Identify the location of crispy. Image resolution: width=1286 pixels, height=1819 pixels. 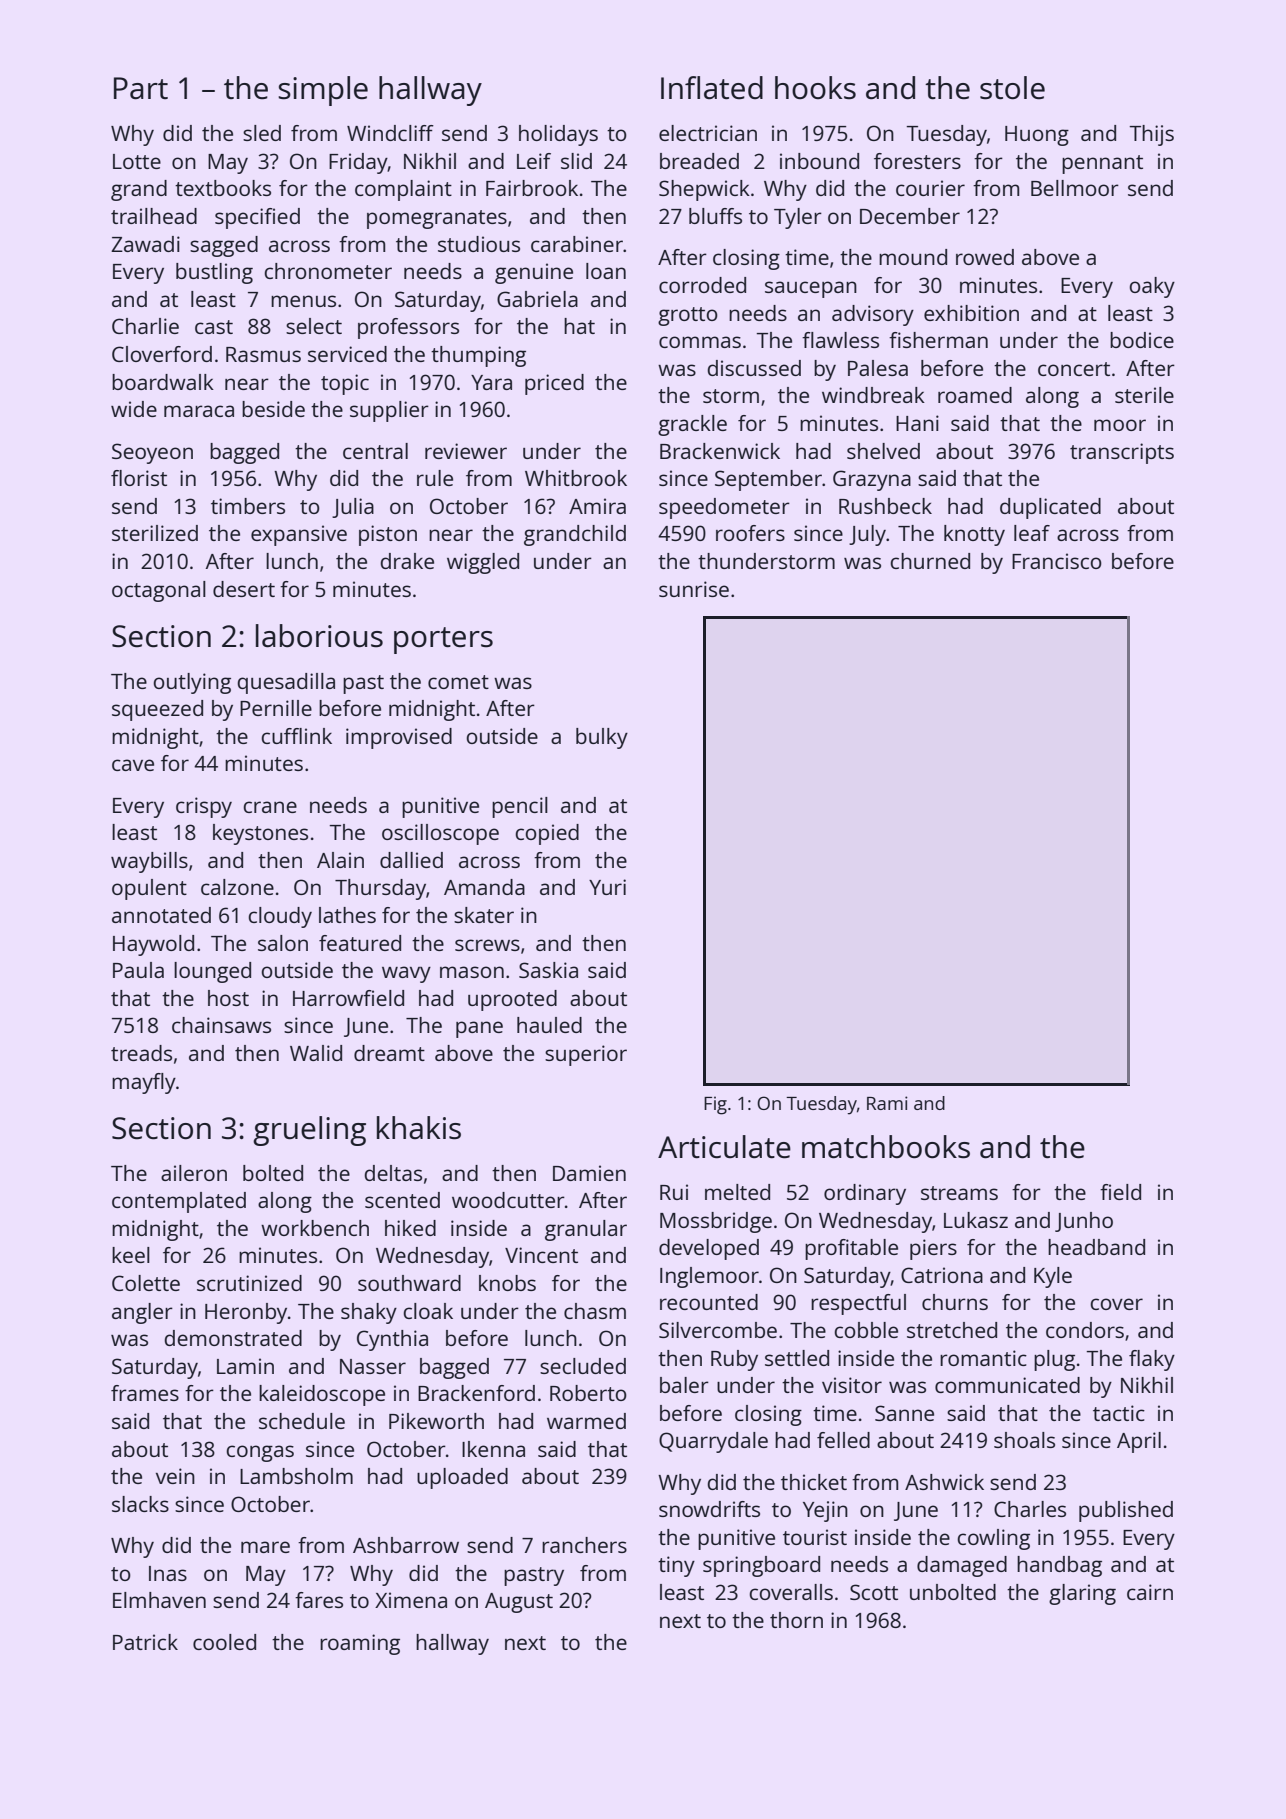
(204, 807).
